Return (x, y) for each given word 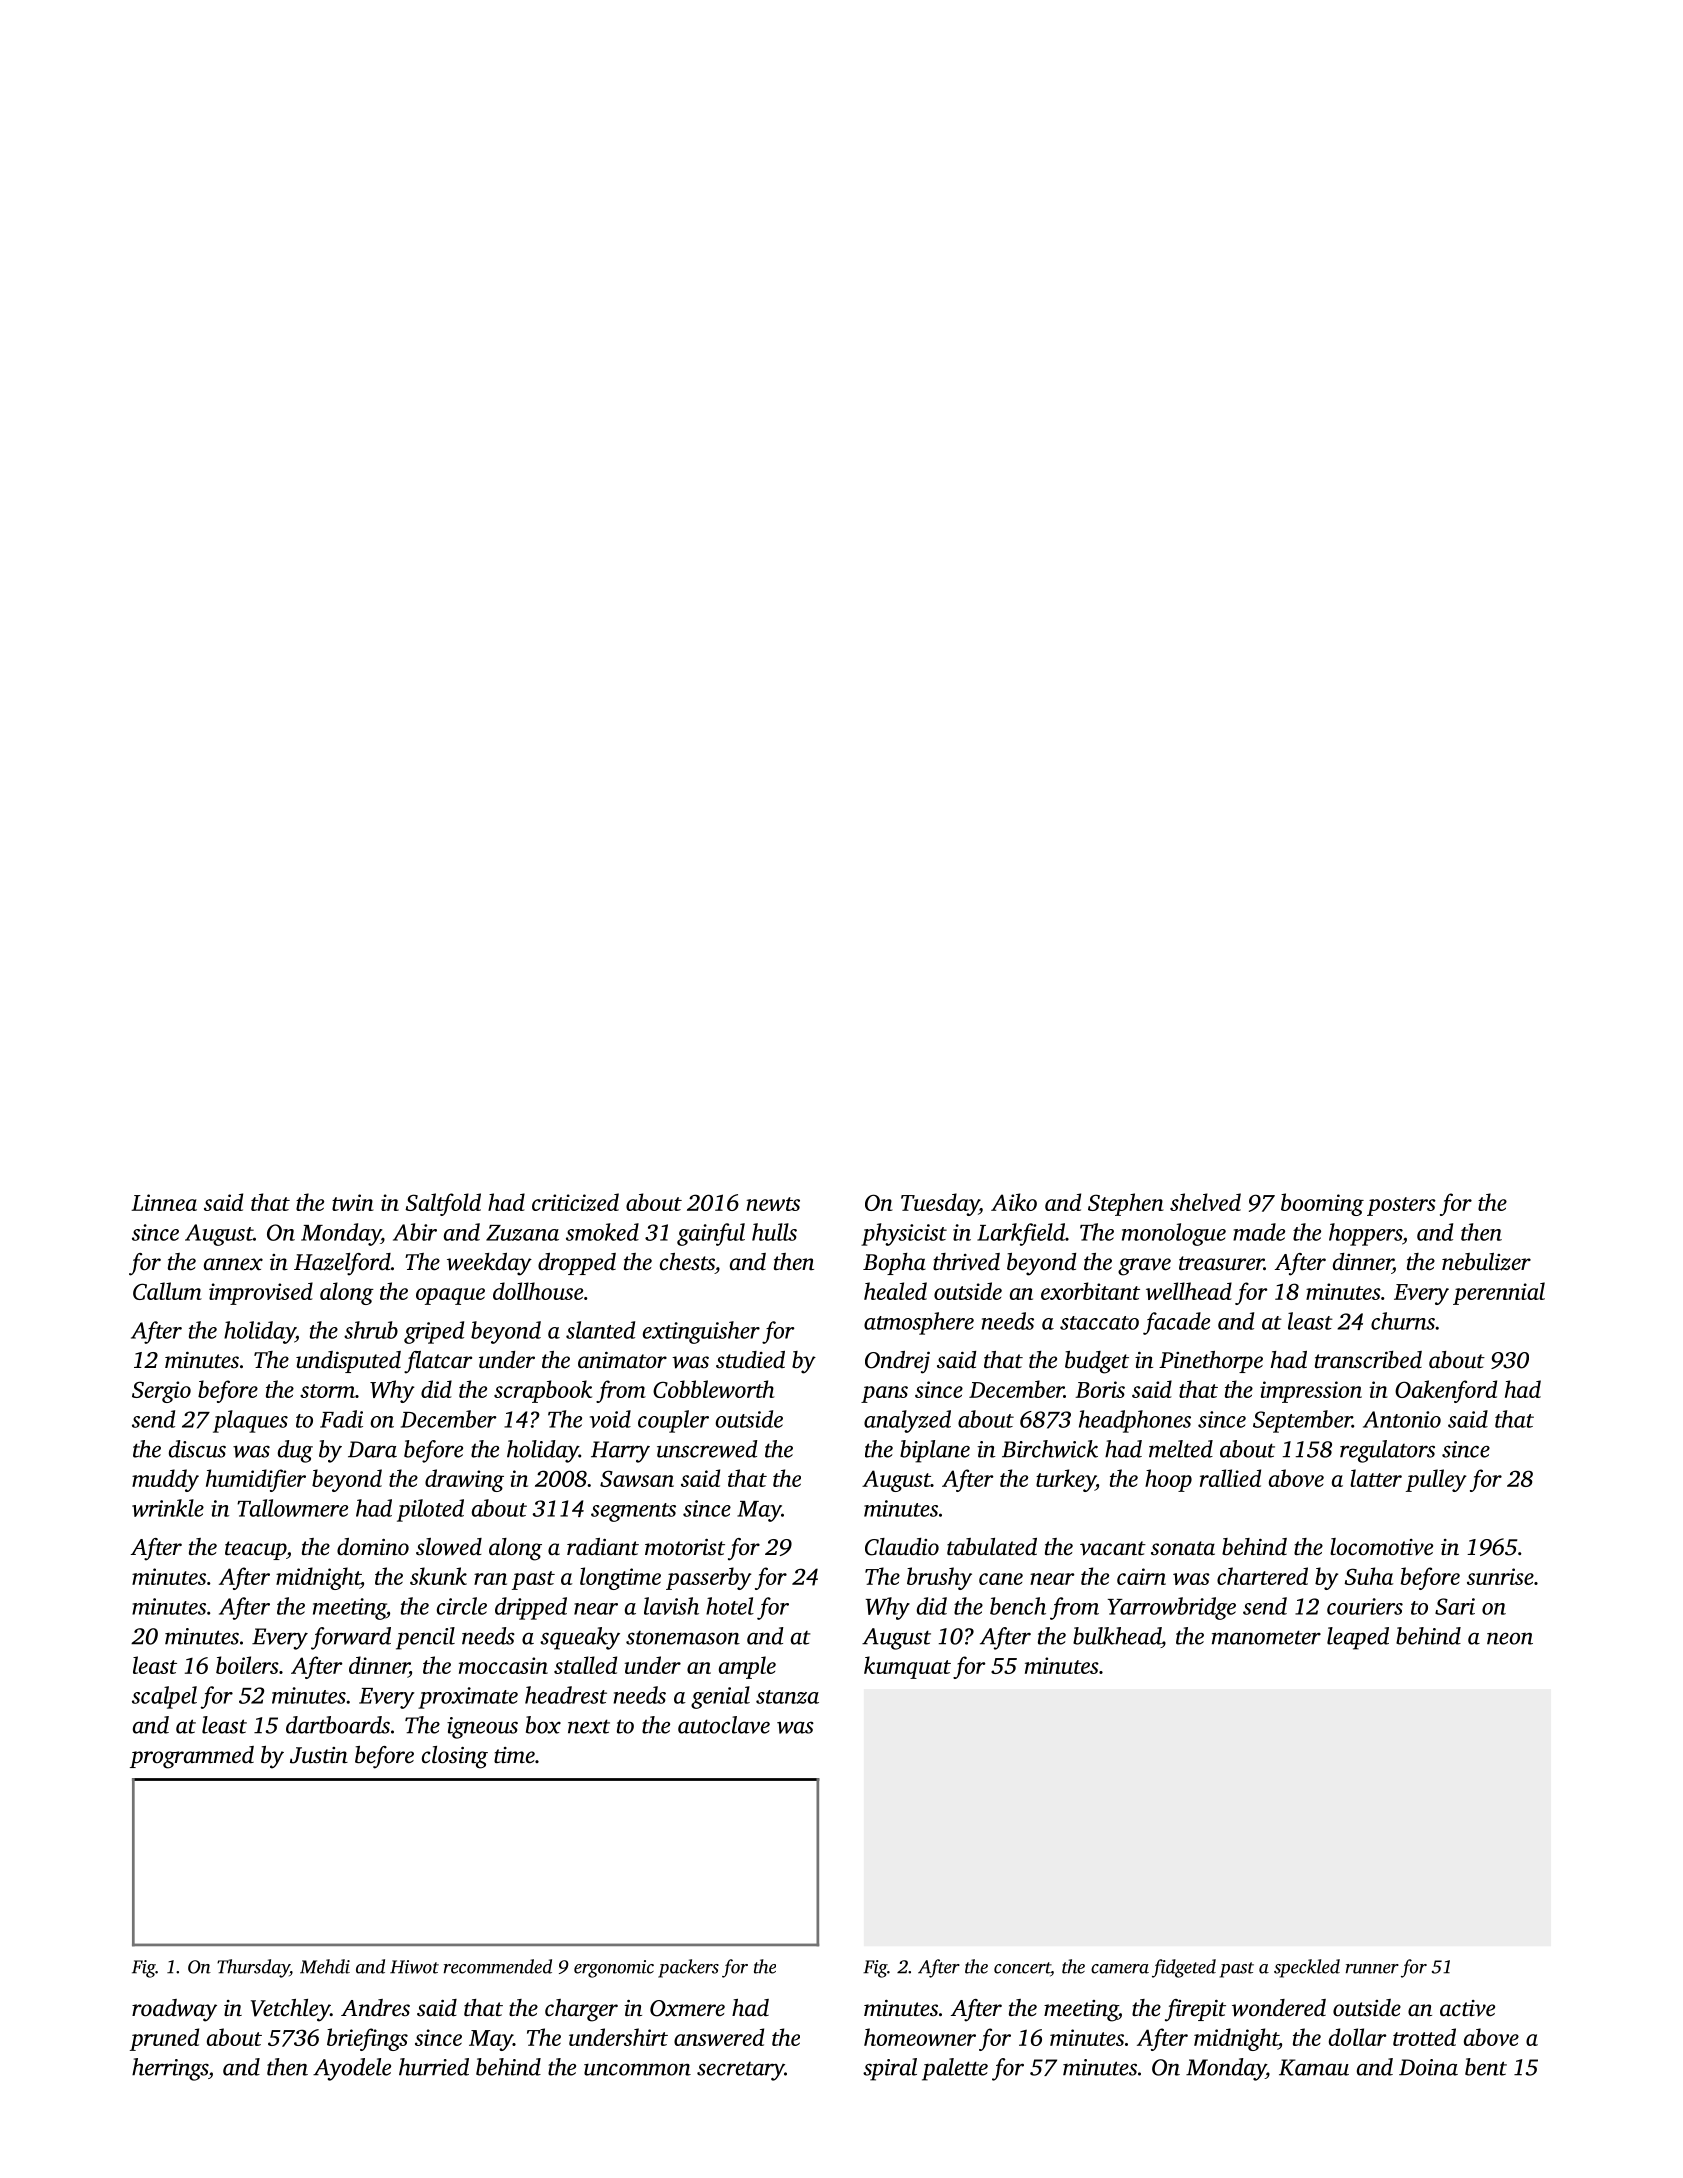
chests (687, 1262)
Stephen (1126, 1204)
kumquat (907, 1667)
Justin (319, 1755)
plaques (250, 1421)
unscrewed (707, 1449)
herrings (170, 2069)
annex (233, 1264)
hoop (1168, 1480)
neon (1510, 1638)
